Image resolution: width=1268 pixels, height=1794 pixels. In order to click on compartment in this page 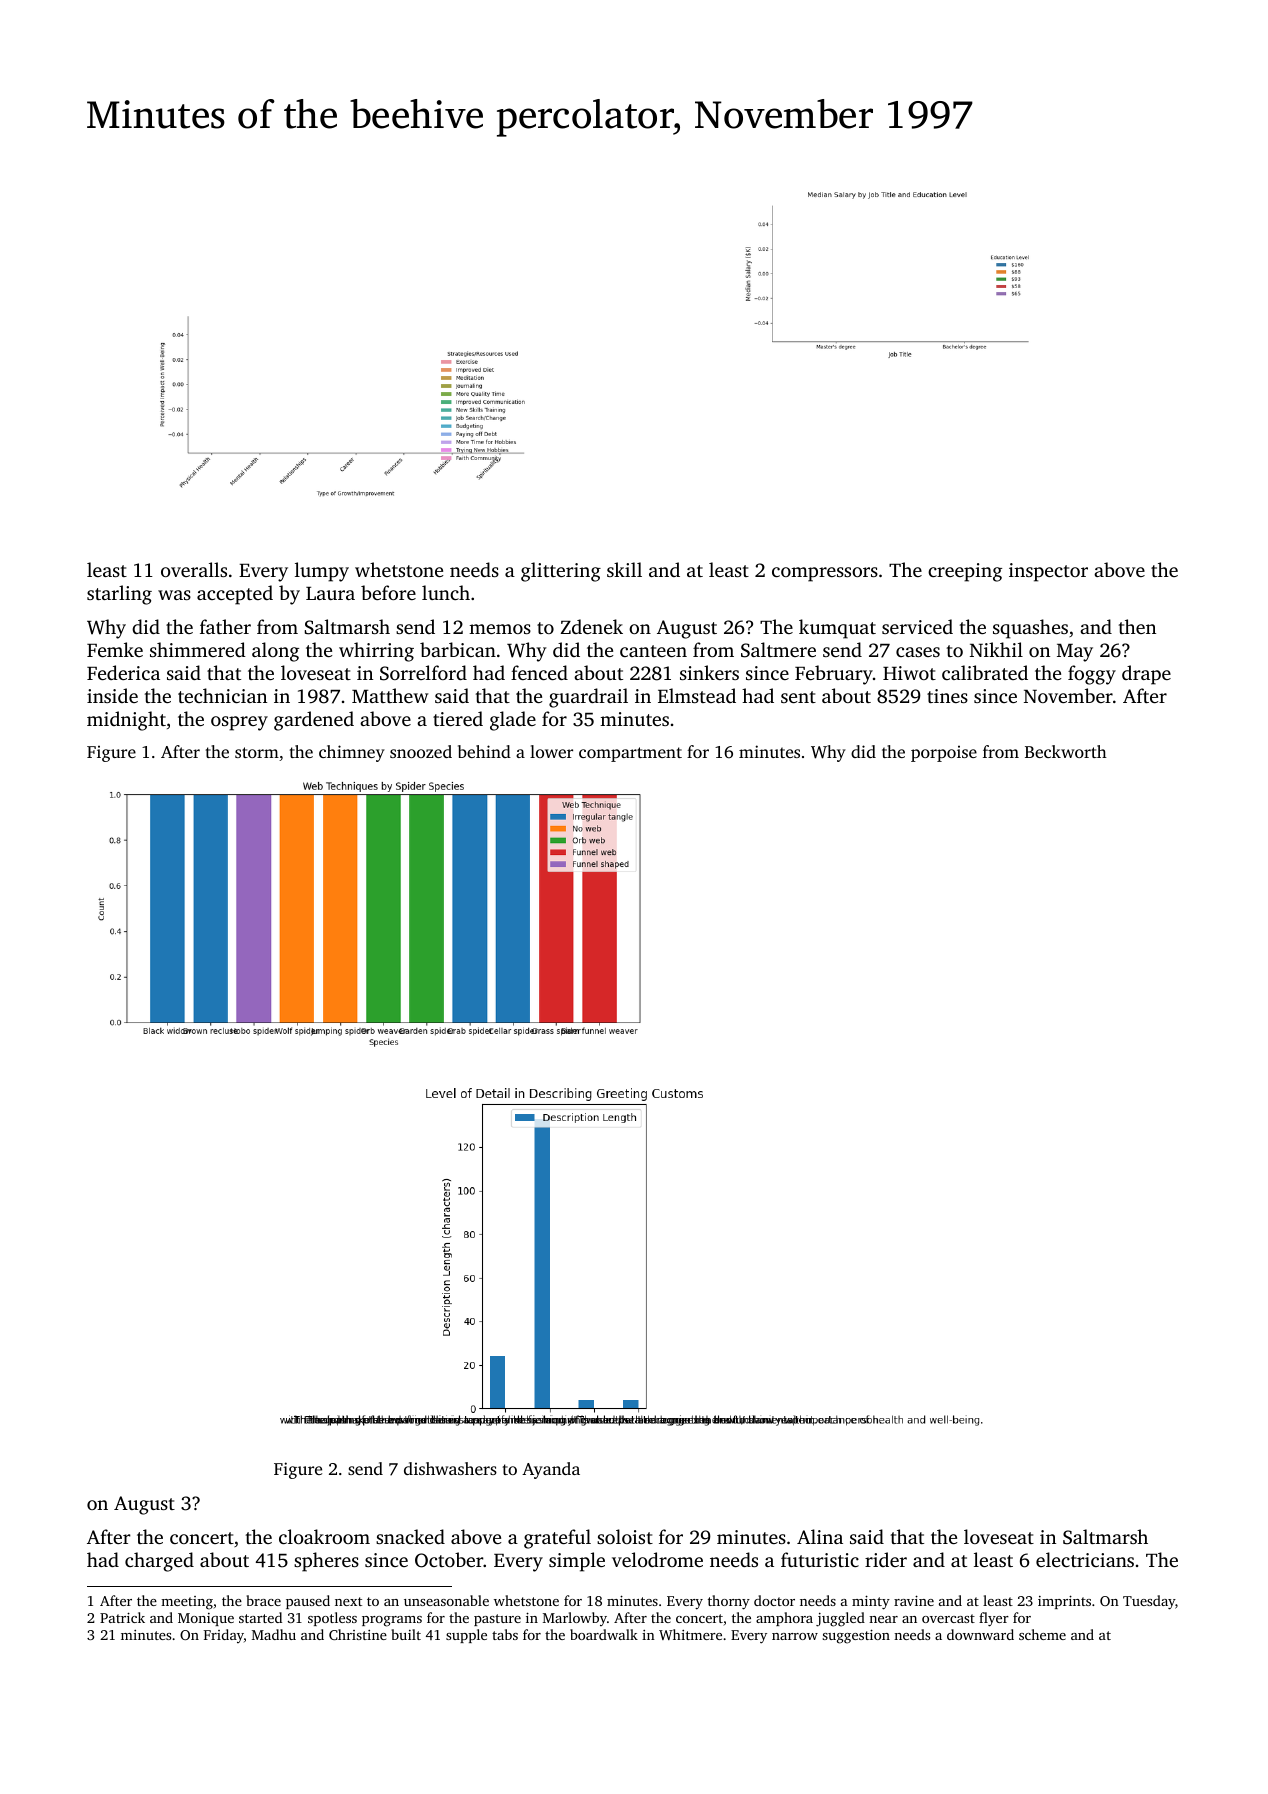, I will do `click(630, 754)`.
